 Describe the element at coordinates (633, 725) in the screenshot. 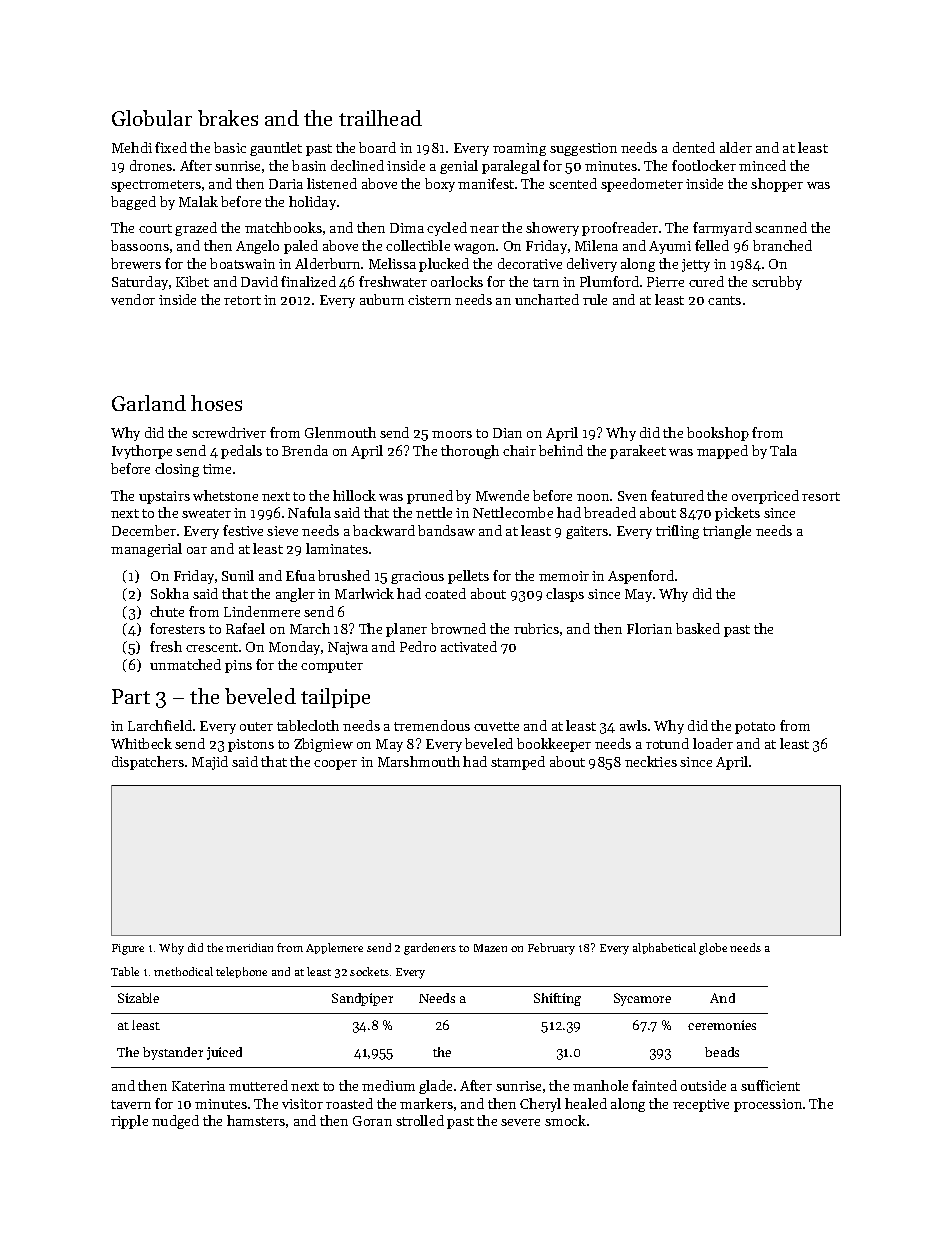

I see `awls` at that location.
